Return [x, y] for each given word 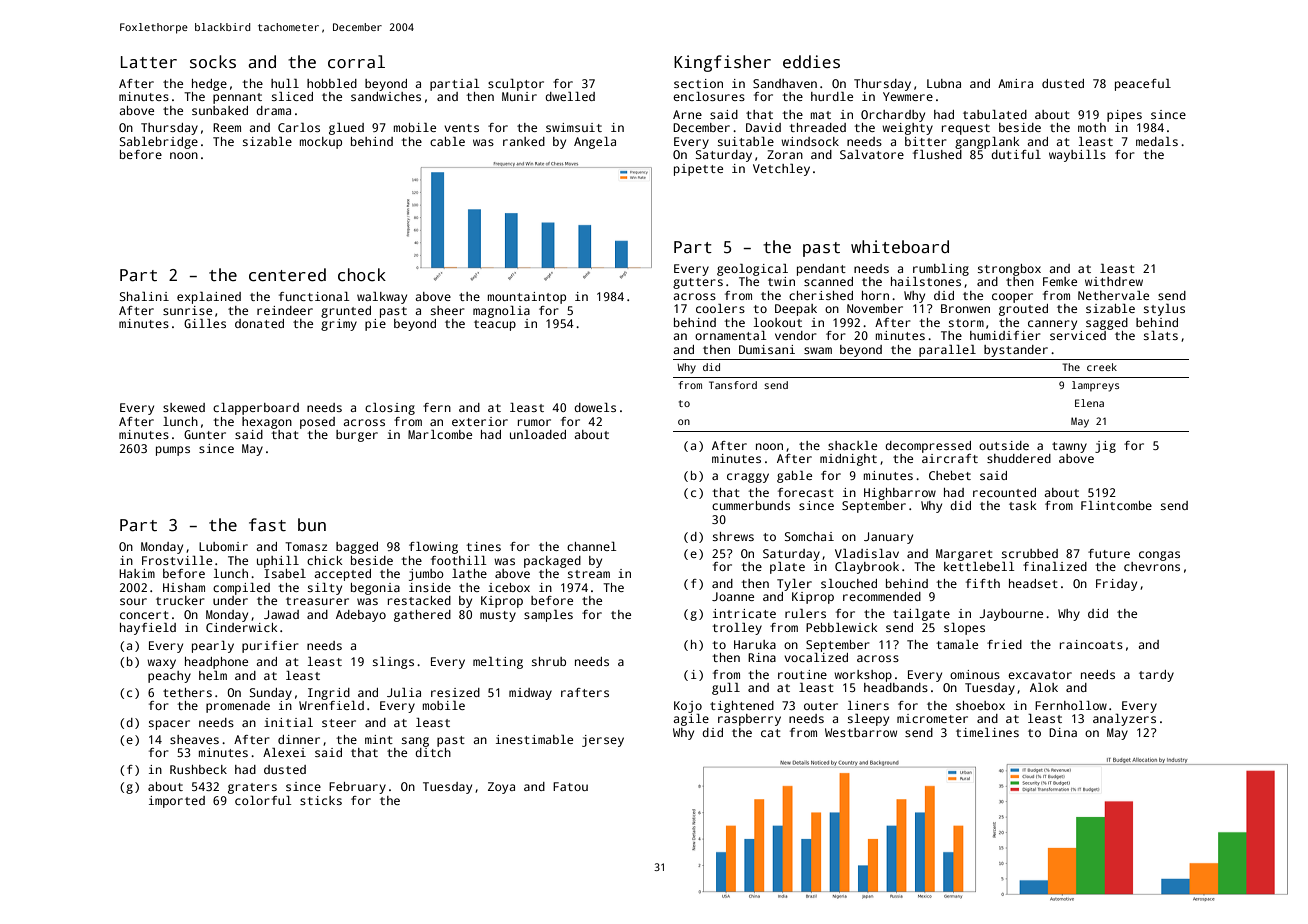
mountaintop [527, 298]
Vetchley [781, 170]
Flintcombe [1116, 505]
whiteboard [900, 247]
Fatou [570, 786]
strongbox [1009, 270]
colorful [263, 800]
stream [589, 574]
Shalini [144, 296]
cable [447, 141]
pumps [173, 451]
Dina [1063, 732]
